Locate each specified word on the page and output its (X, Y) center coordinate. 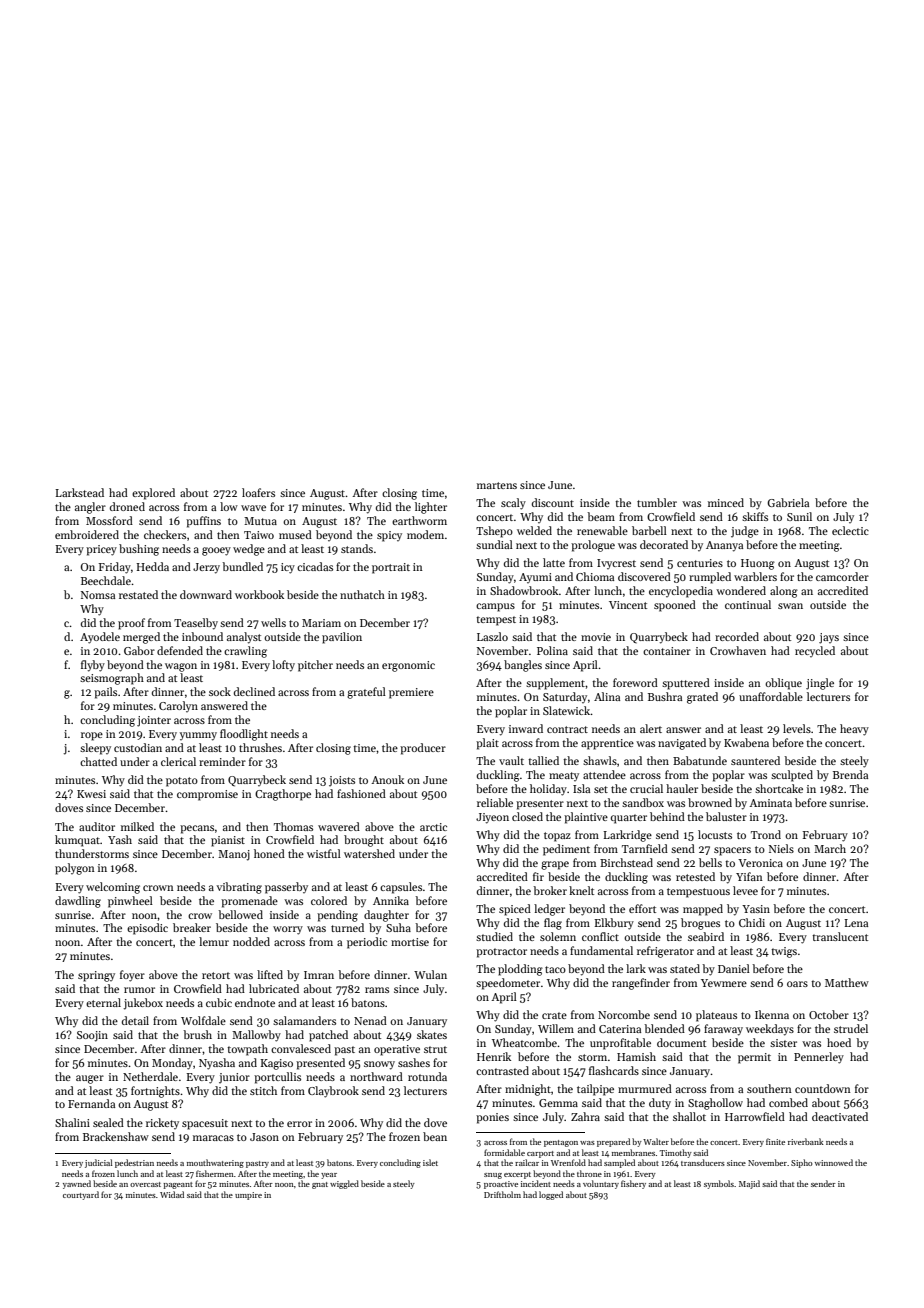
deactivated (840, 1116)
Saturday (565, 697)
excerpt (517, 1175)
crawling (245, 652)
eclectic (850, 530)
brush (197, 1034)
